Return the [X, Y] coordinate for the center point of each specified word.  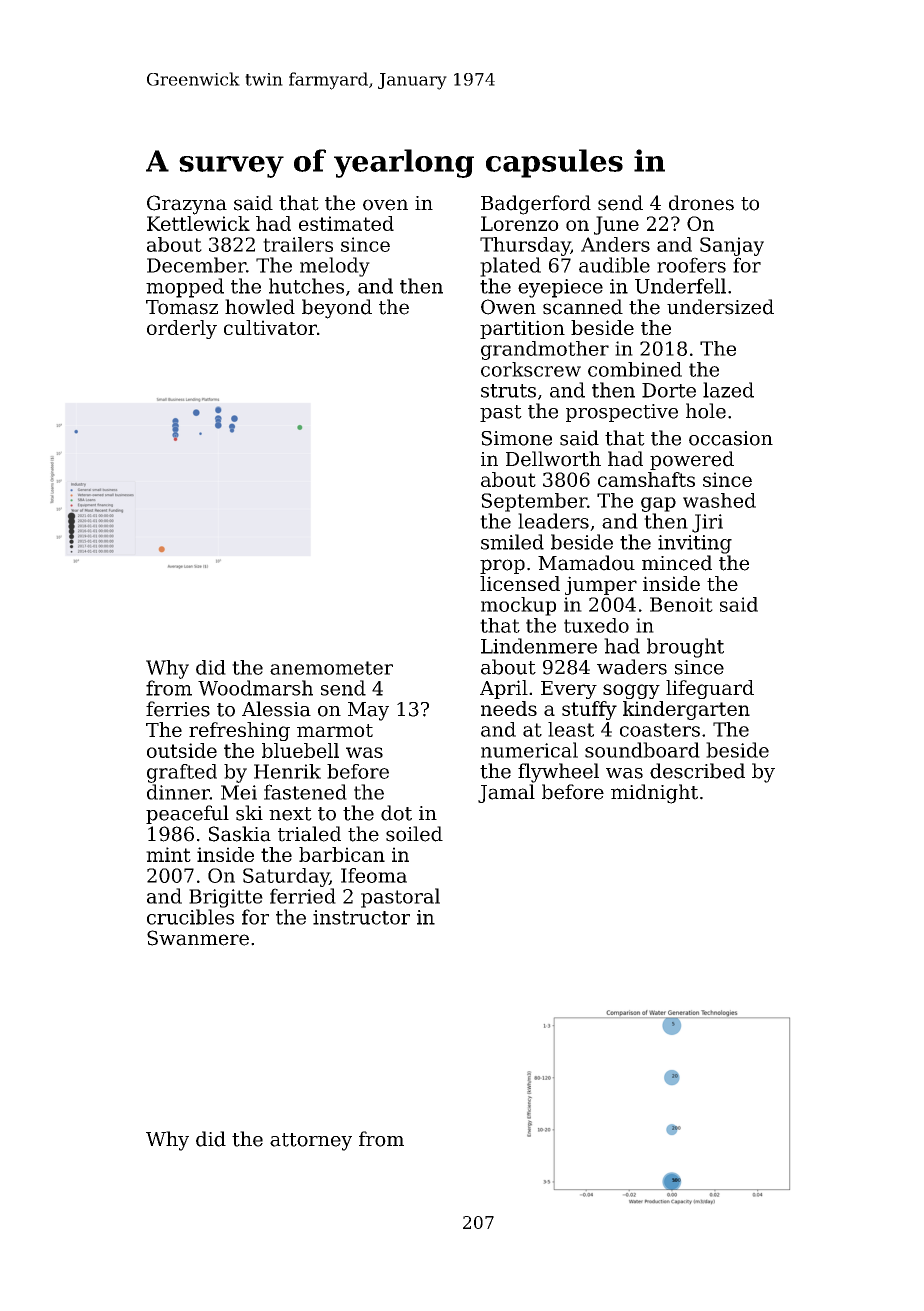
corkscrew [531, 369]
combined [635, 369]
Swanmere [198, 938]
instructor [361, 917]
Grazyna [187, 205]
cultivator [270, 327]
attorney [311, 1142]
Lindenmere [539, 646]
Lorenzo [520, 223]
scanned [583, 307]
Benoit [681, 604]
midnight [654, 794]
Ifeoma [374, 875]
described [697, 771]
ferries [178, 709]
